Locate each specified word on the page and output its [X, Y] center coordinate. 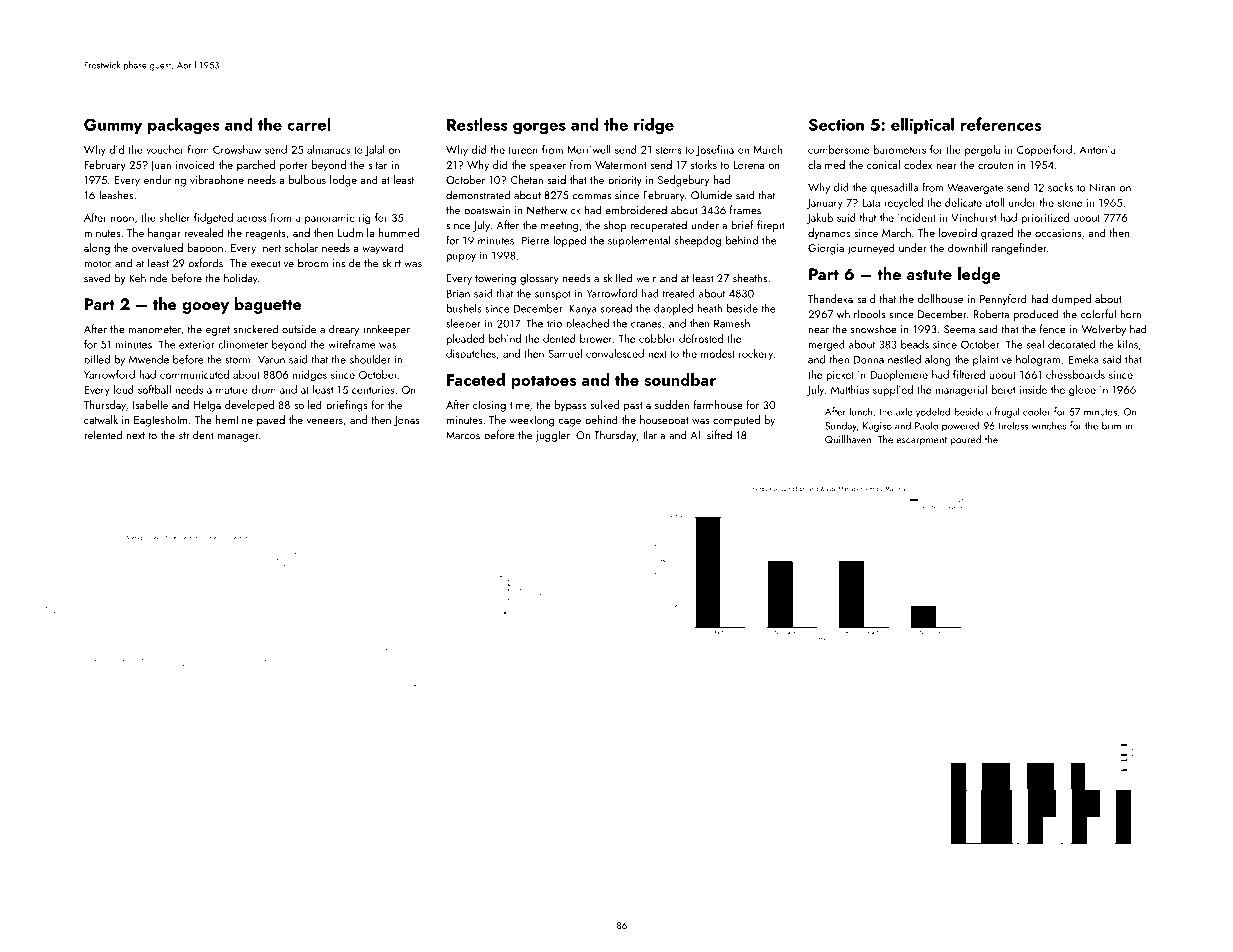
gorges [539, 129]
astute [929, 275]
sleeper [463, 324]
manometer [155, 330]
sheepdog [698, 241]
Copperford [1044, 150]
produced [1036, 315]
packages [184, 126]
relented [103, 435]
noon [122, 219]
